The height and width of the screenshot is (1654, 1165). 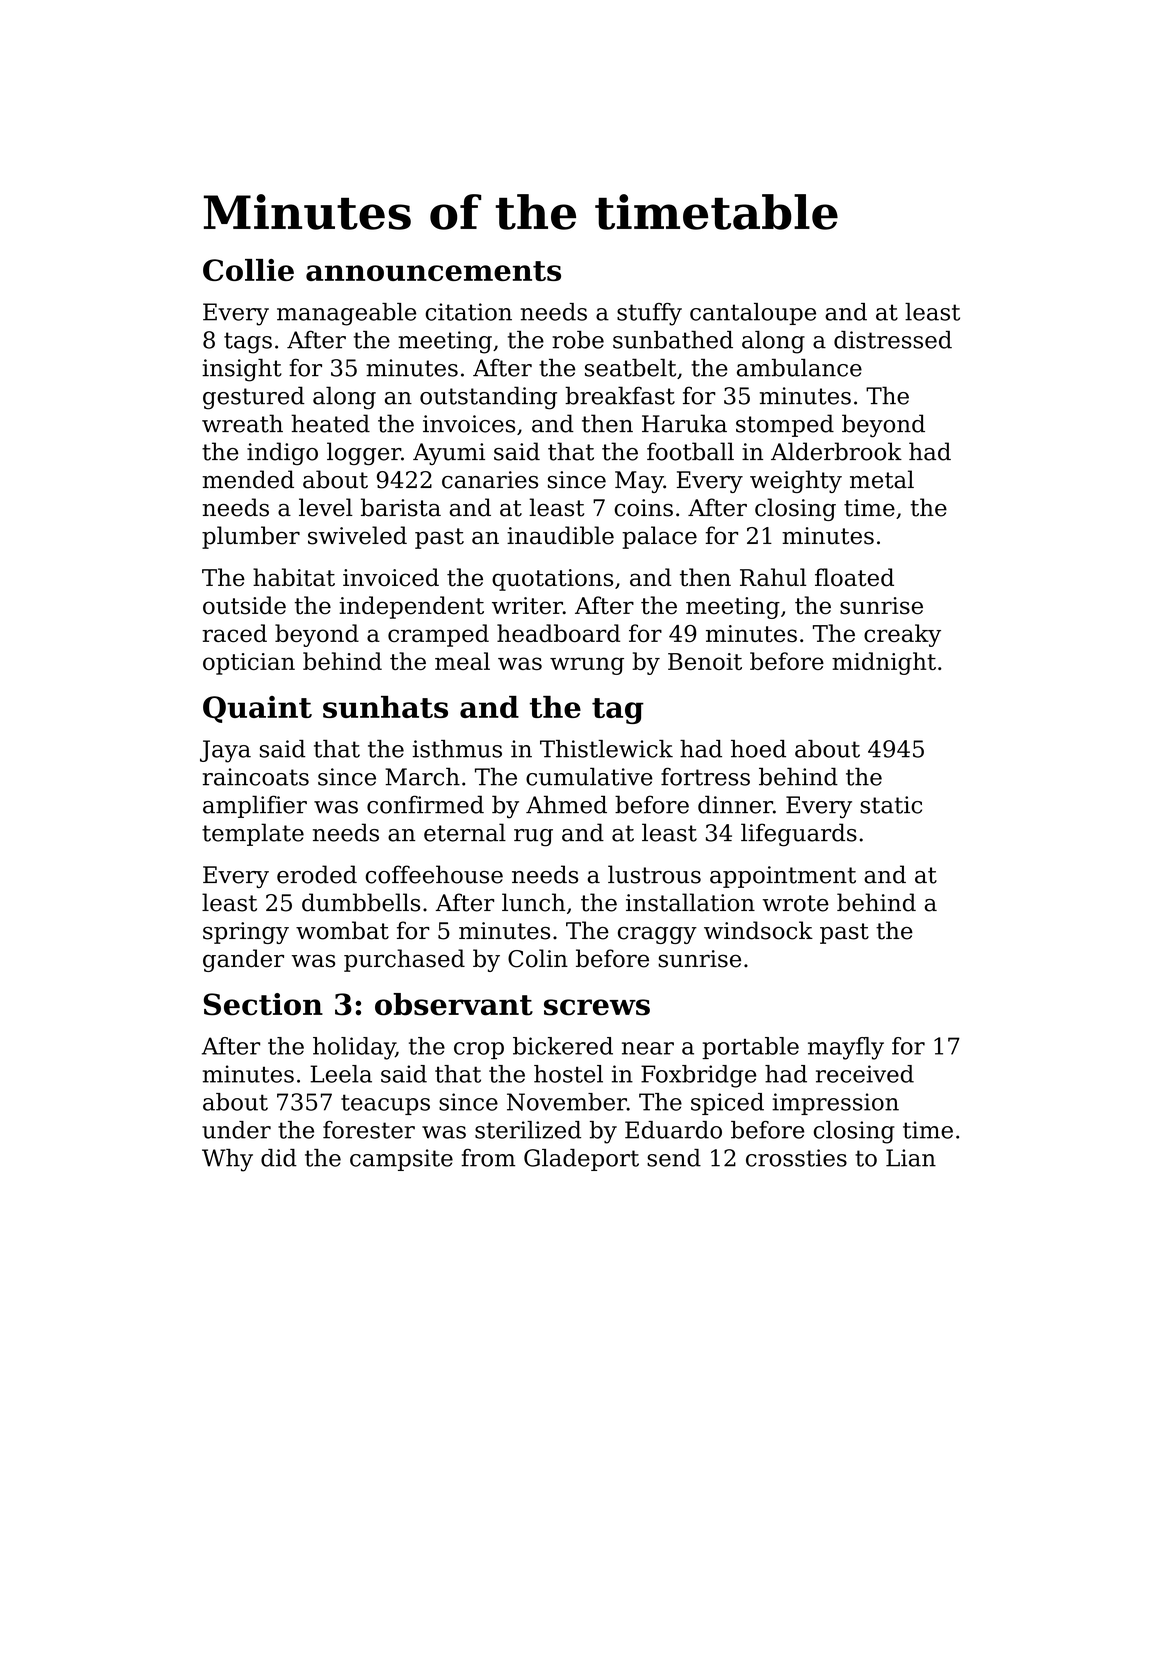 What do you see at coordinates (457, 749) in the screenshot?
I see `isthmus` at bounding box center [457, 749].
